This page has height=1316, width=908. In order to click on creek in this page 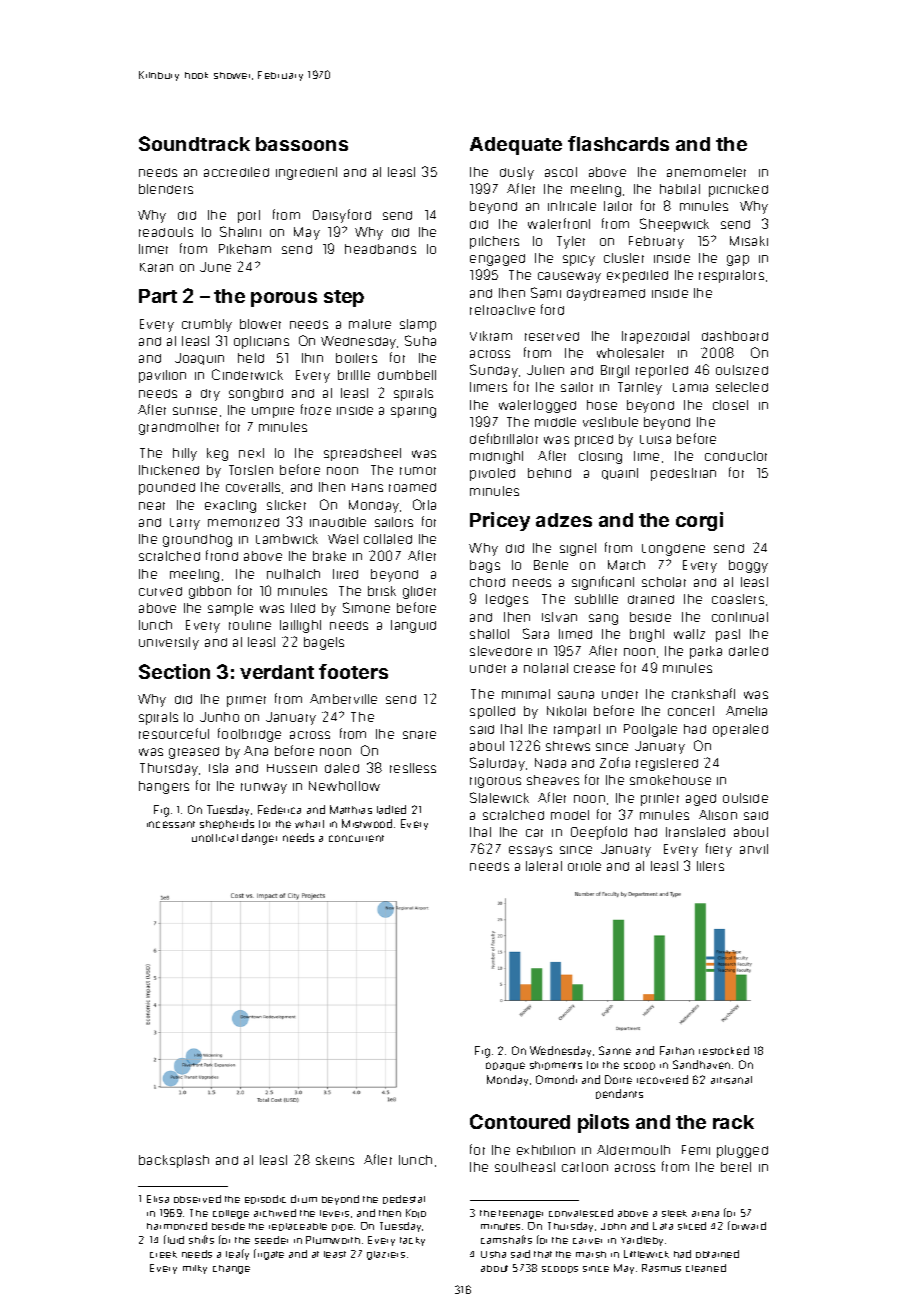, I will do `click(163, 1254)`.
